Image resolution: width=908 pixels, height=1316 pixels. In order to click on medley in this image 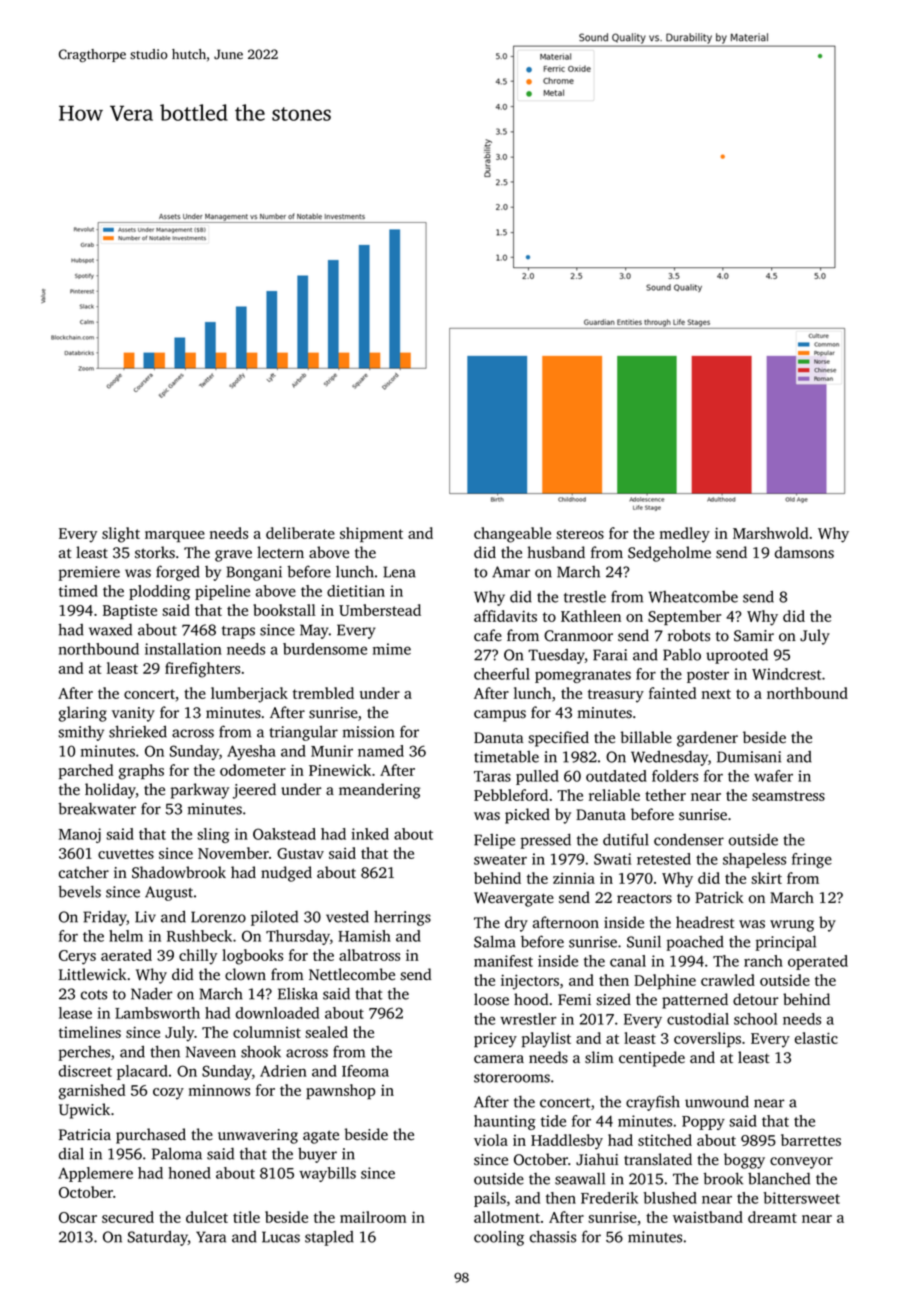, I will do `click(685, 535)`.
